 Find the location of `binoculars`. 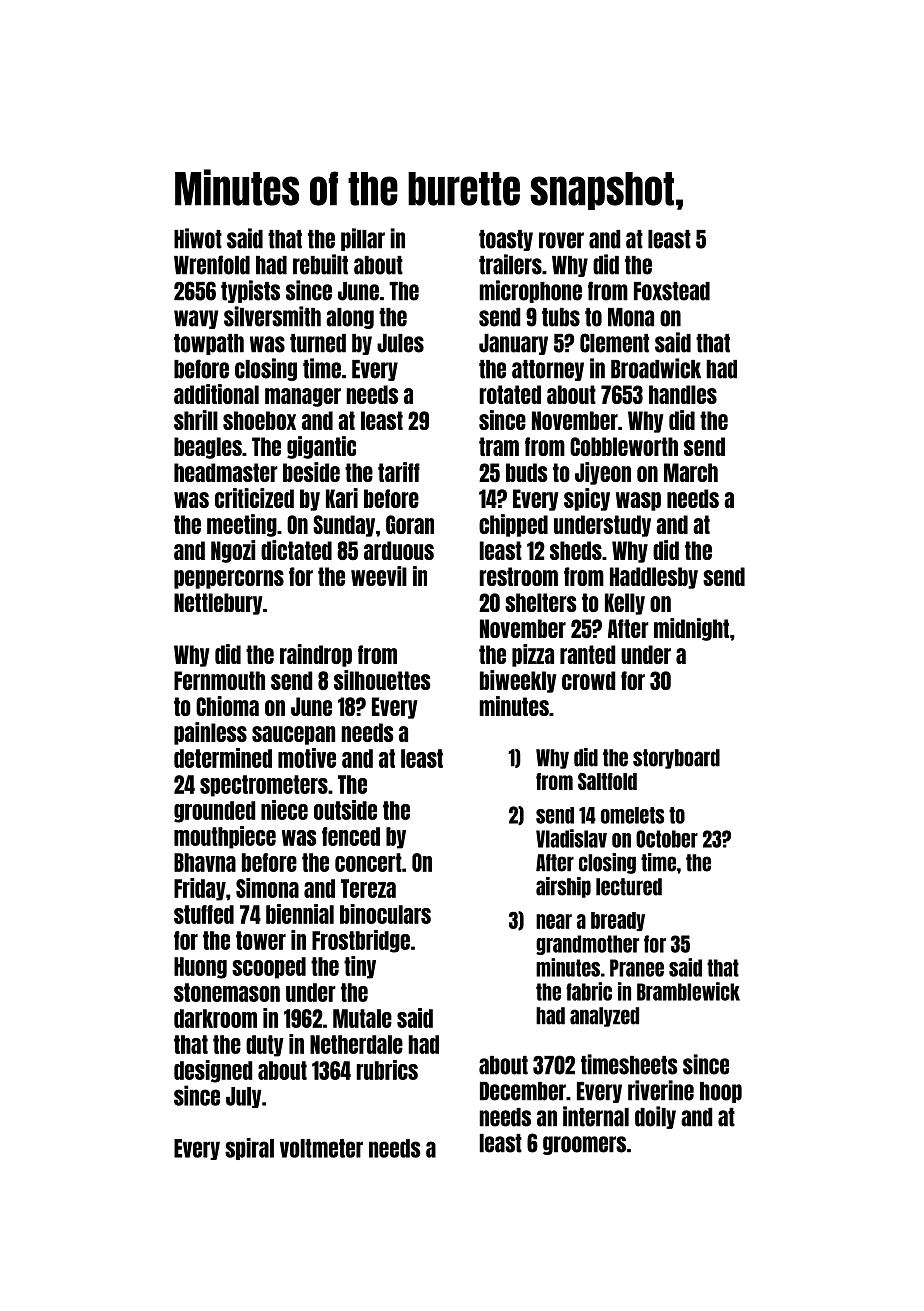

binoculars is located at coordinates (385, 914).
